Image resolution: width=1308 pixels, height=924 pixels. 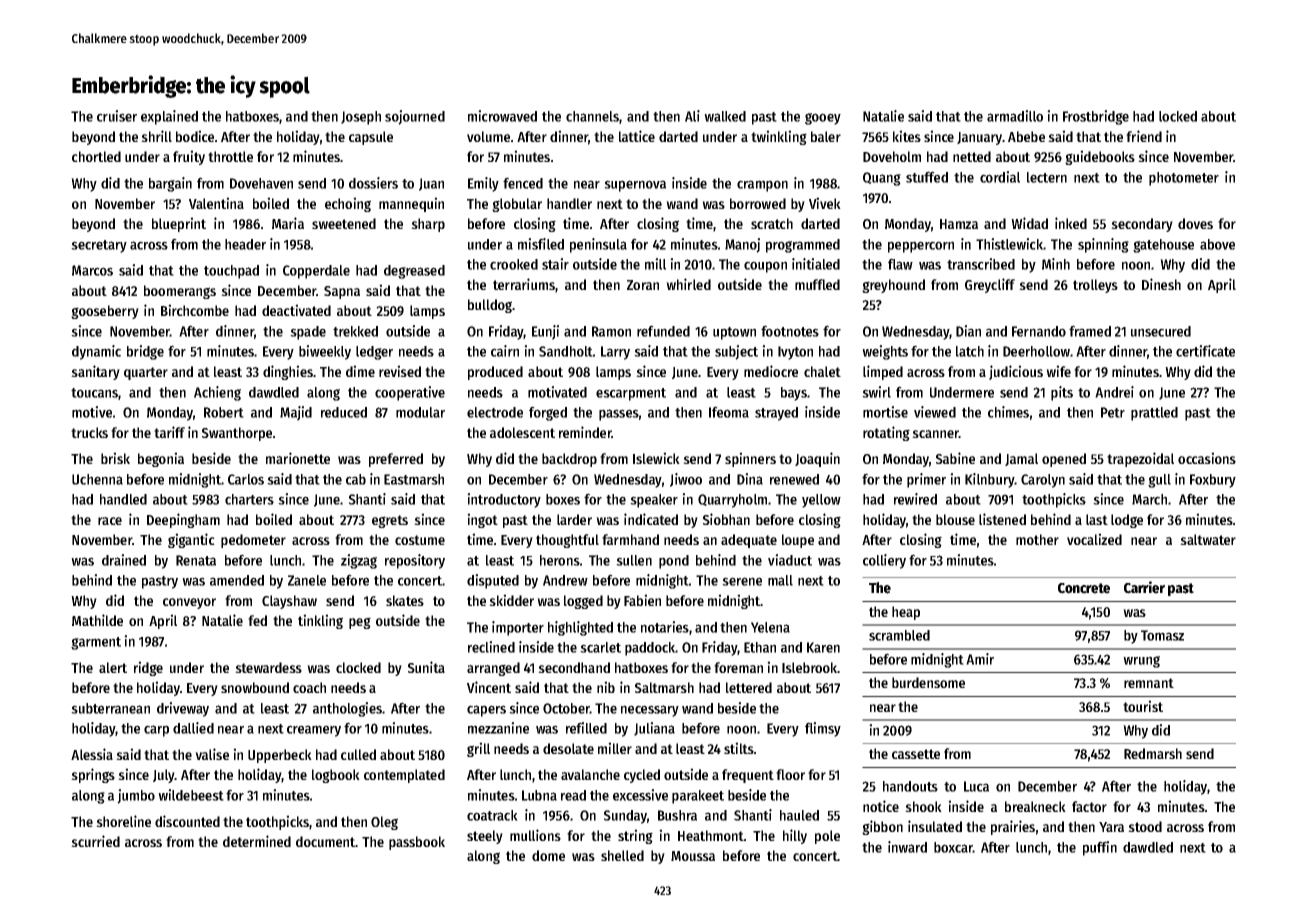 What do you see at coordinates (1015, 116) in the document?
I see `armadillo` at bounding box center [1015, 116].
